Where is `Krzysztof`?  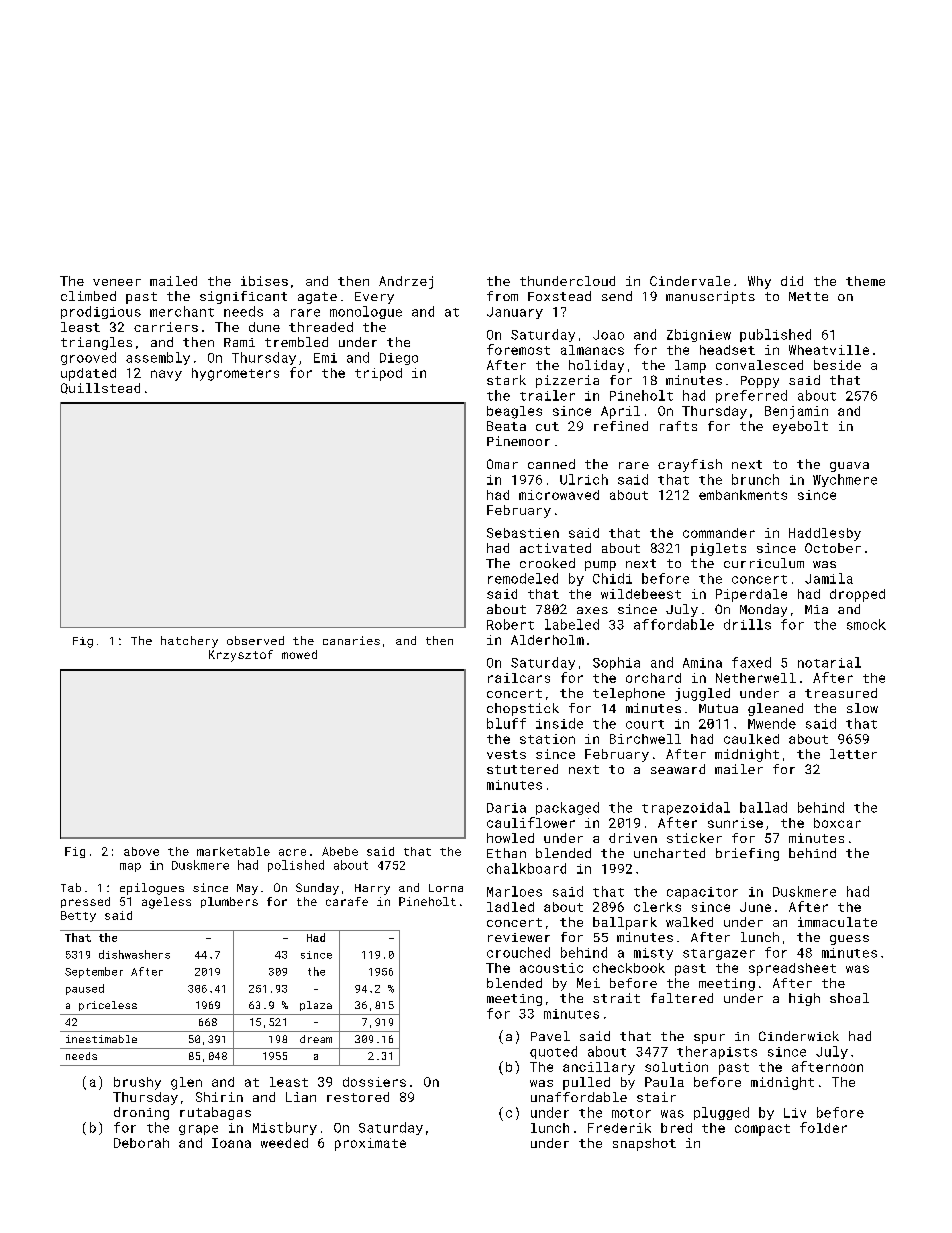
Krzysztof is located at coordinates (241, 656).
